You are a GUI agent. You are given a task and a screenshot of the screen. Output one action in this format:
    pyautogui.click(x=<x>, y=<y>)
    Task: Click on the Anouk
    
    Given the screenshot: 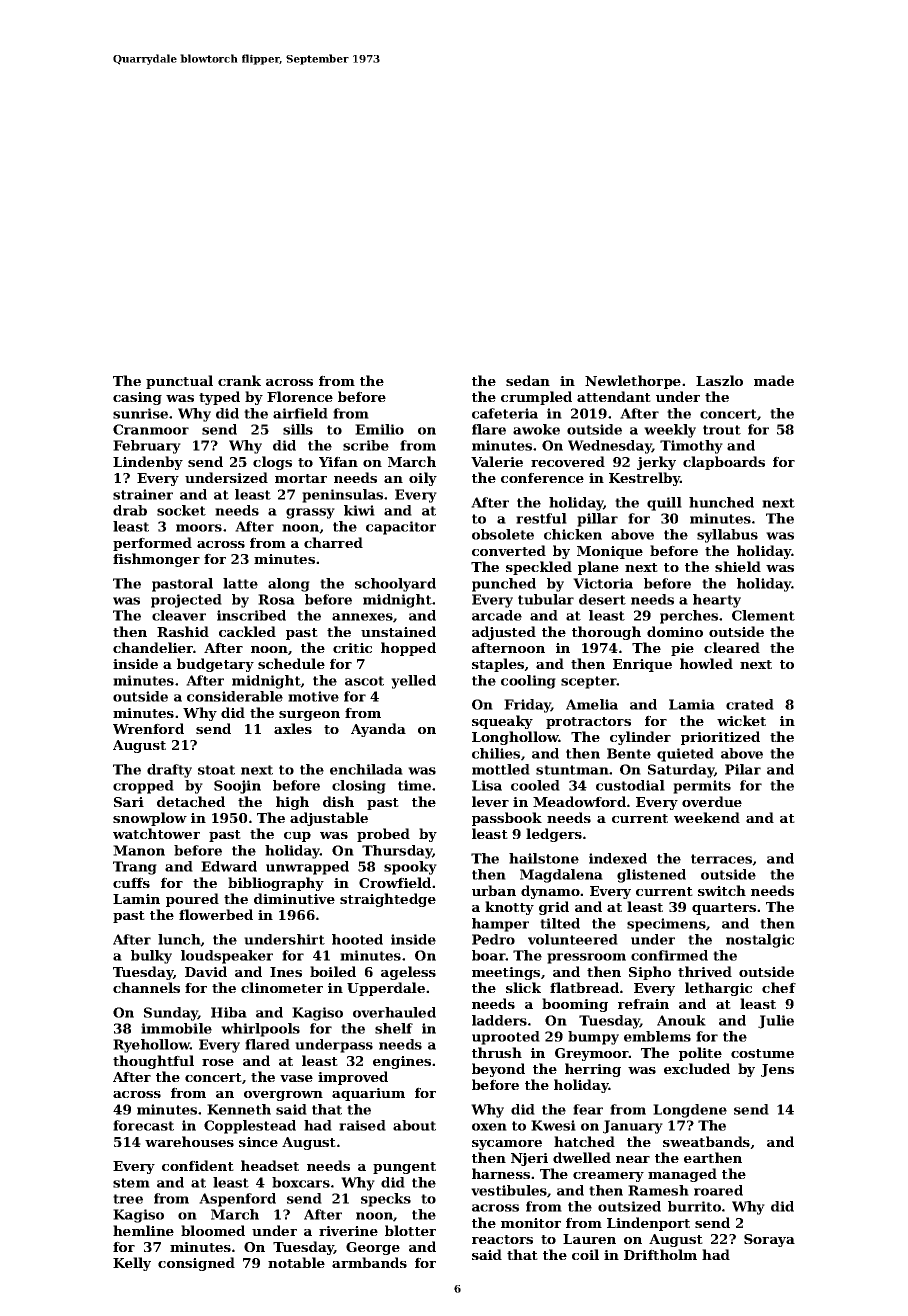 What is the action you would take?
    pyautogui.click(x=681, y=1020)
